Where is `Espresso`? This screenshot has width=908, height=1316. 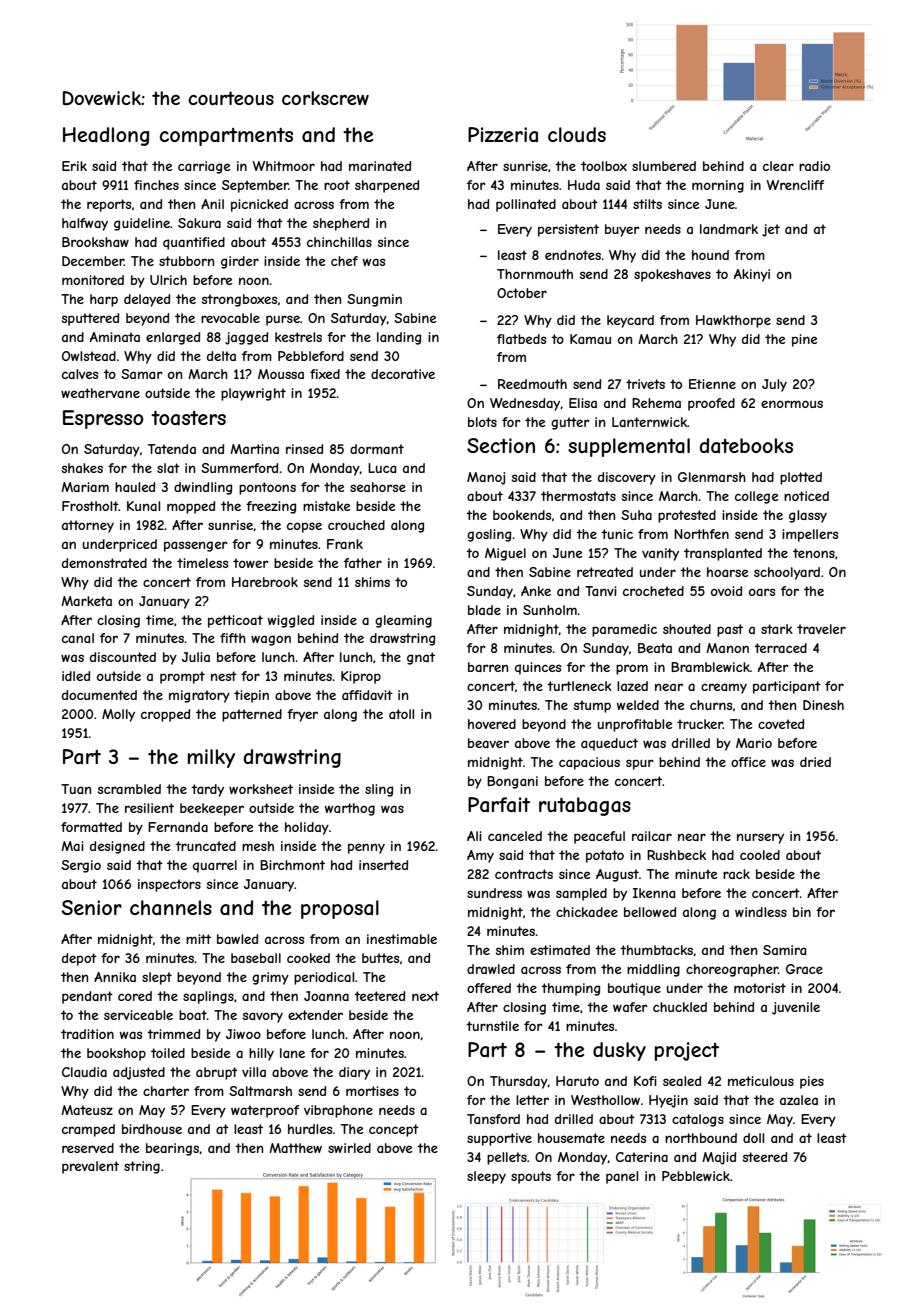 Espresso is located at coordinates (103, 419).
